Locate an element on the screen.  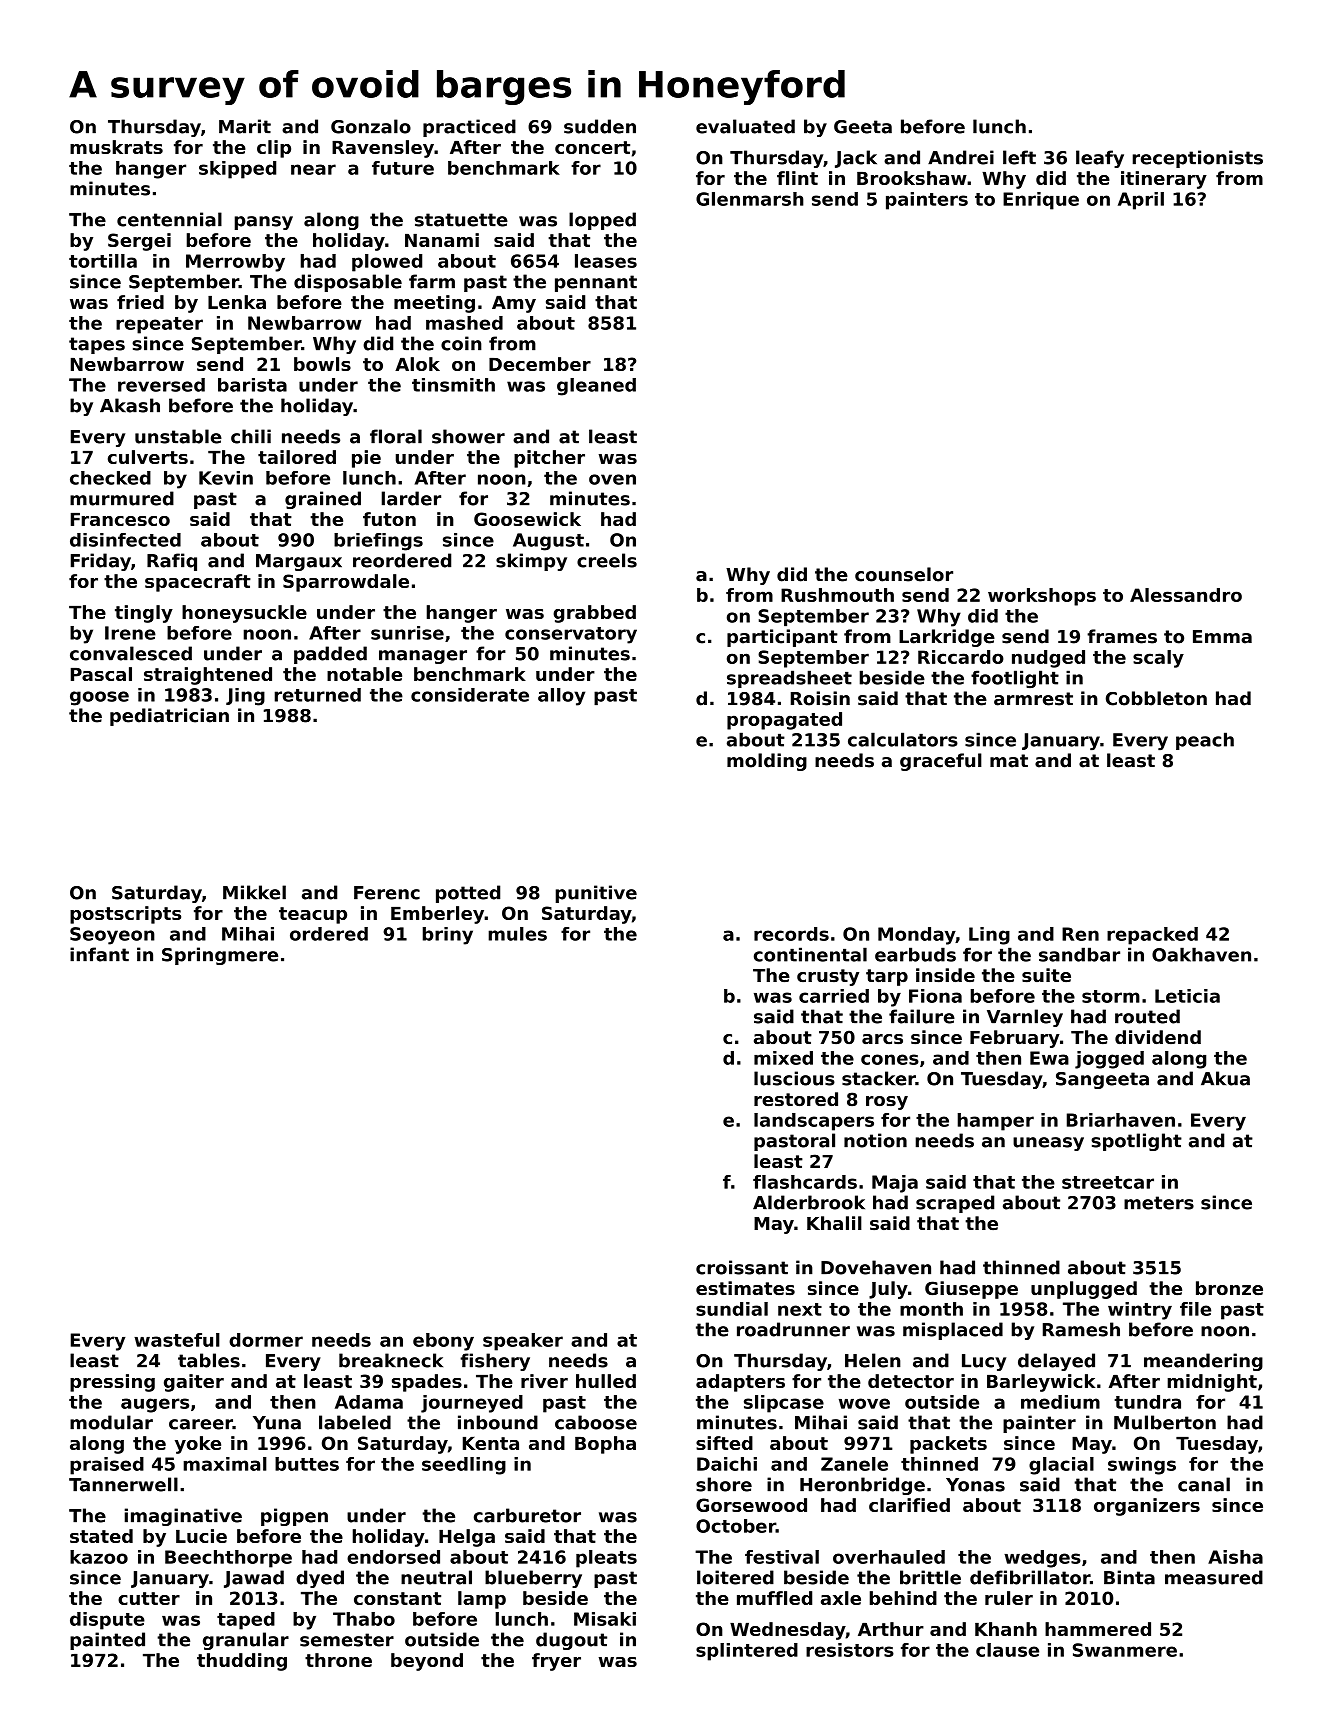
calculators is located at coordinates (903, 739).
